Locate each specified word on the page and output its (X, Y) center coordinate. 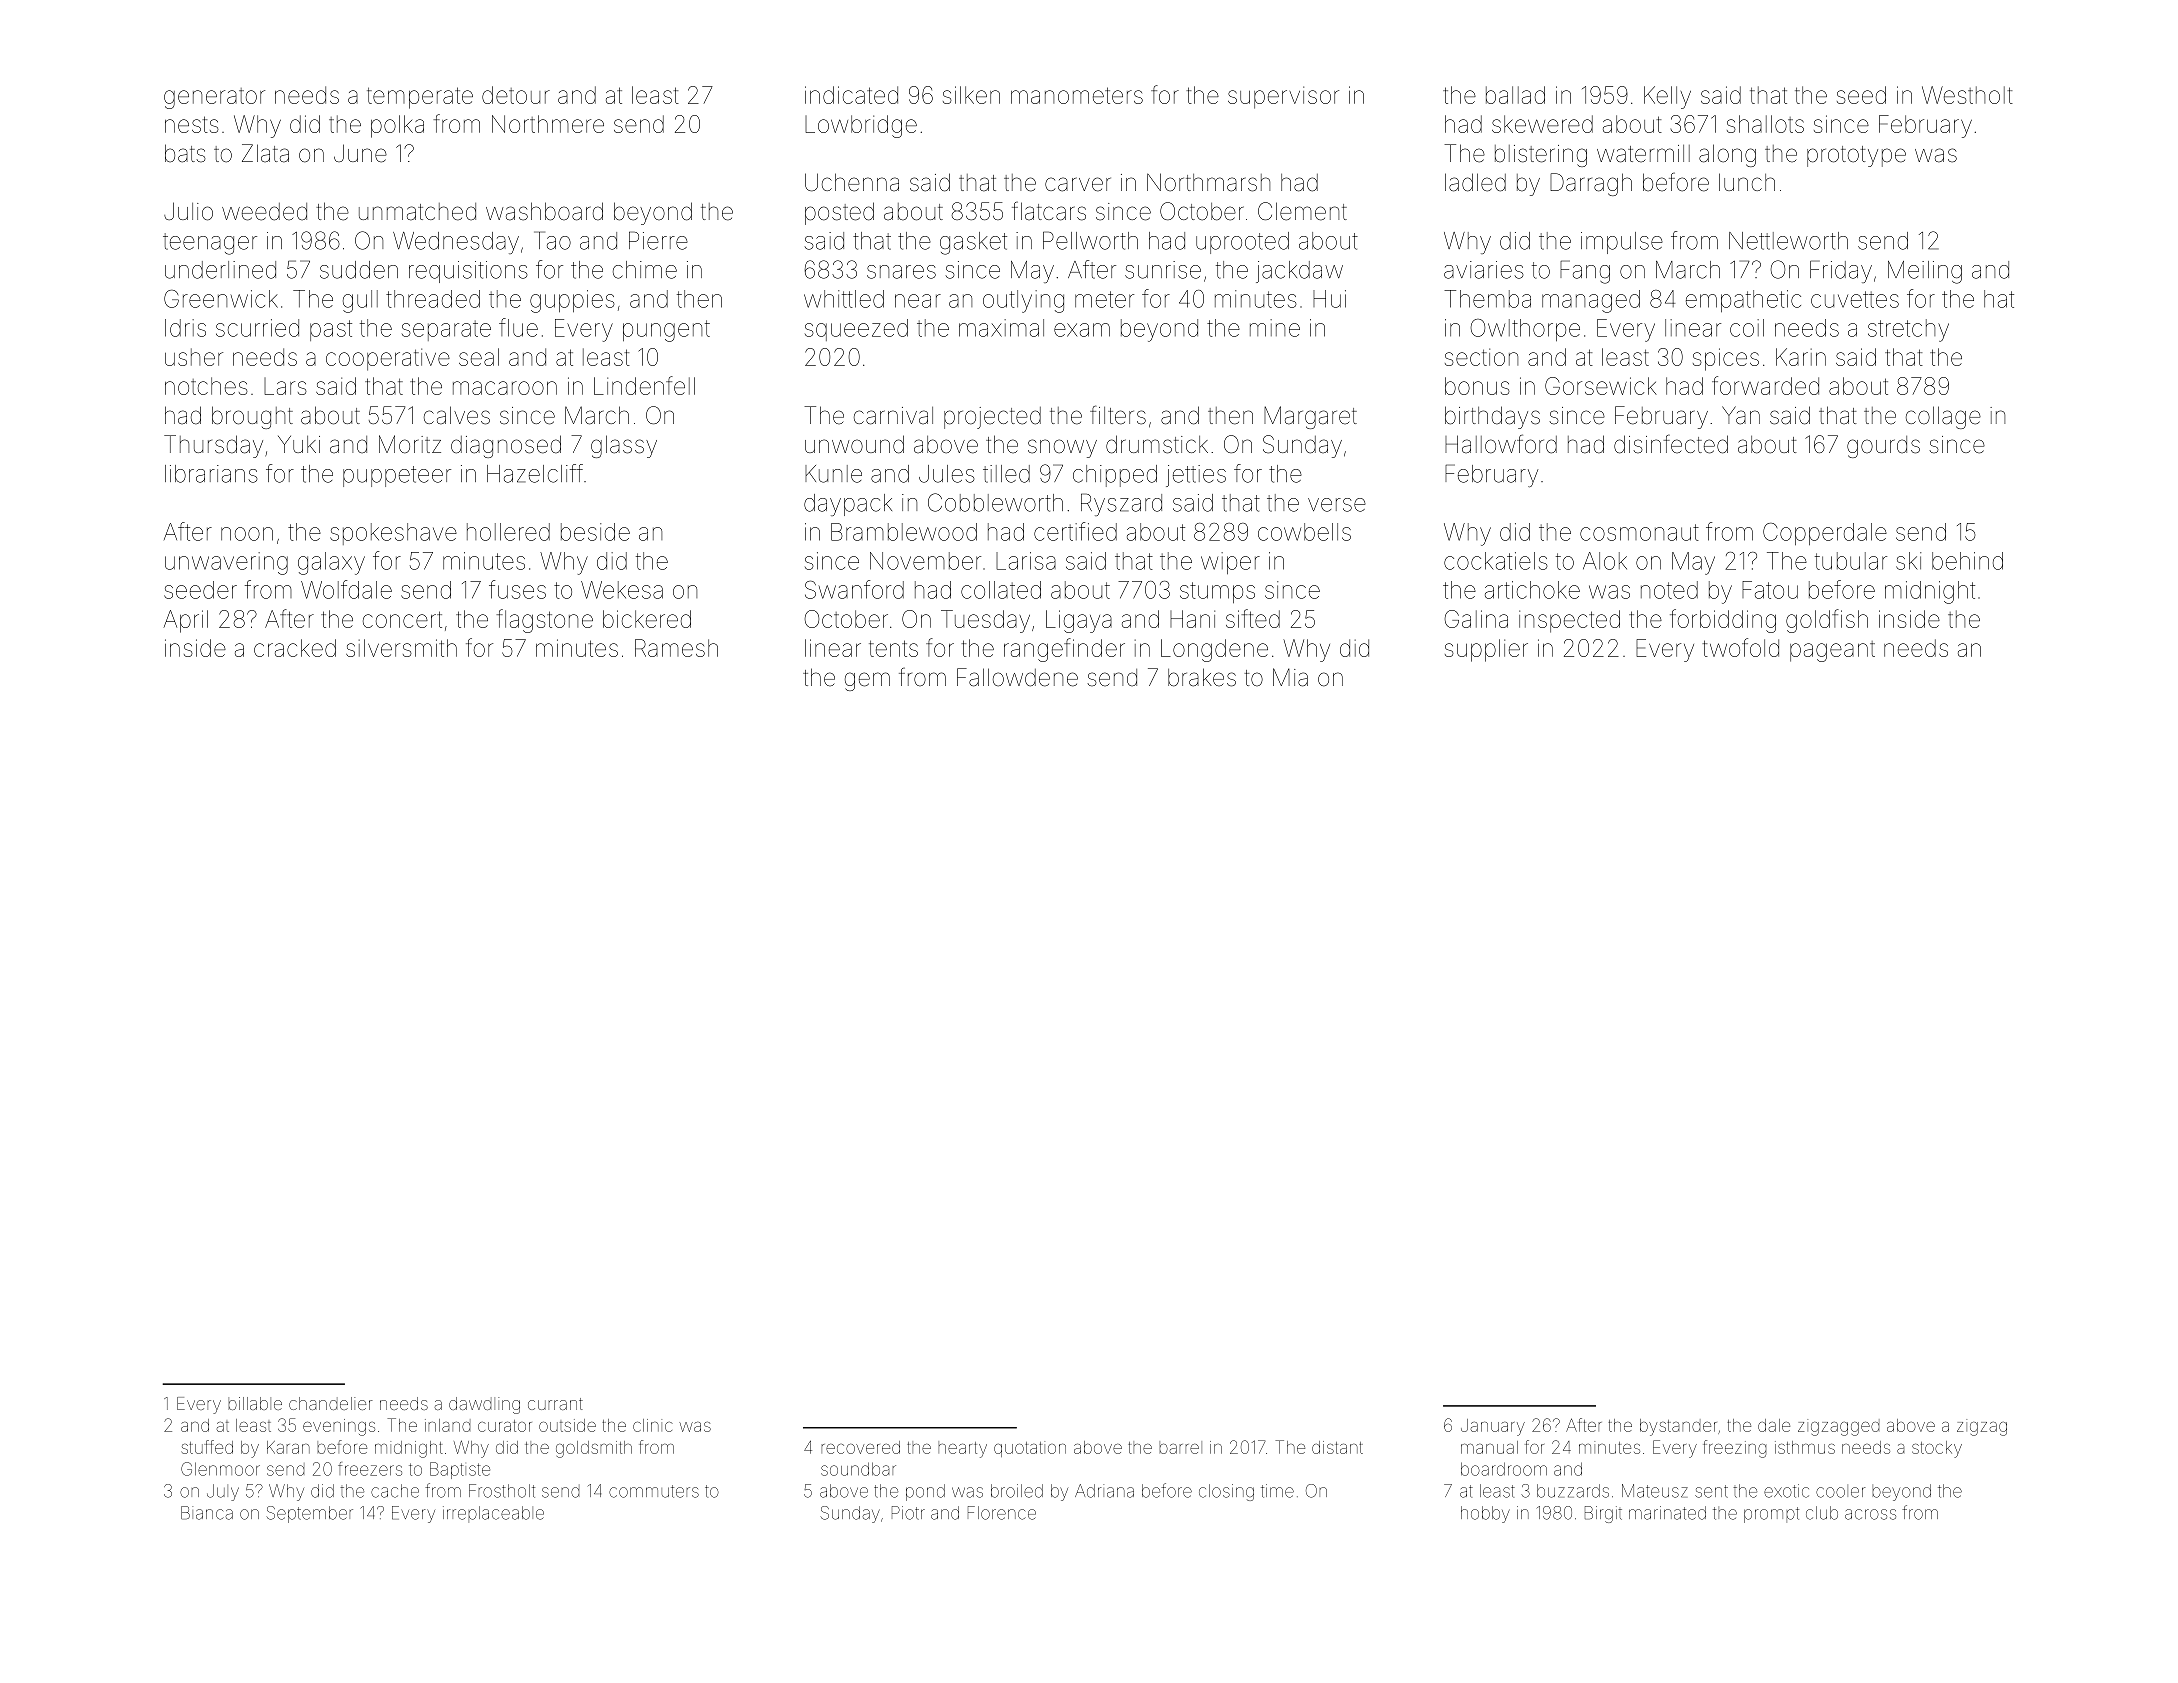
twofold (1741, 647)
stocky (1937, 1449)
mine (1275, 328)
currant (555, 1404)
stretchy (1908, 330)
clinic (653, 1425)
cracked (295, 648)
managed (1591, 301)
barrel (1180, 1447)
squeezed (856, 330)
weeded (264, 212)
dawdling (484, 1405)
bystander (1678, 1427)
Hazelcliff (535, 473)
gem (867, 681)
